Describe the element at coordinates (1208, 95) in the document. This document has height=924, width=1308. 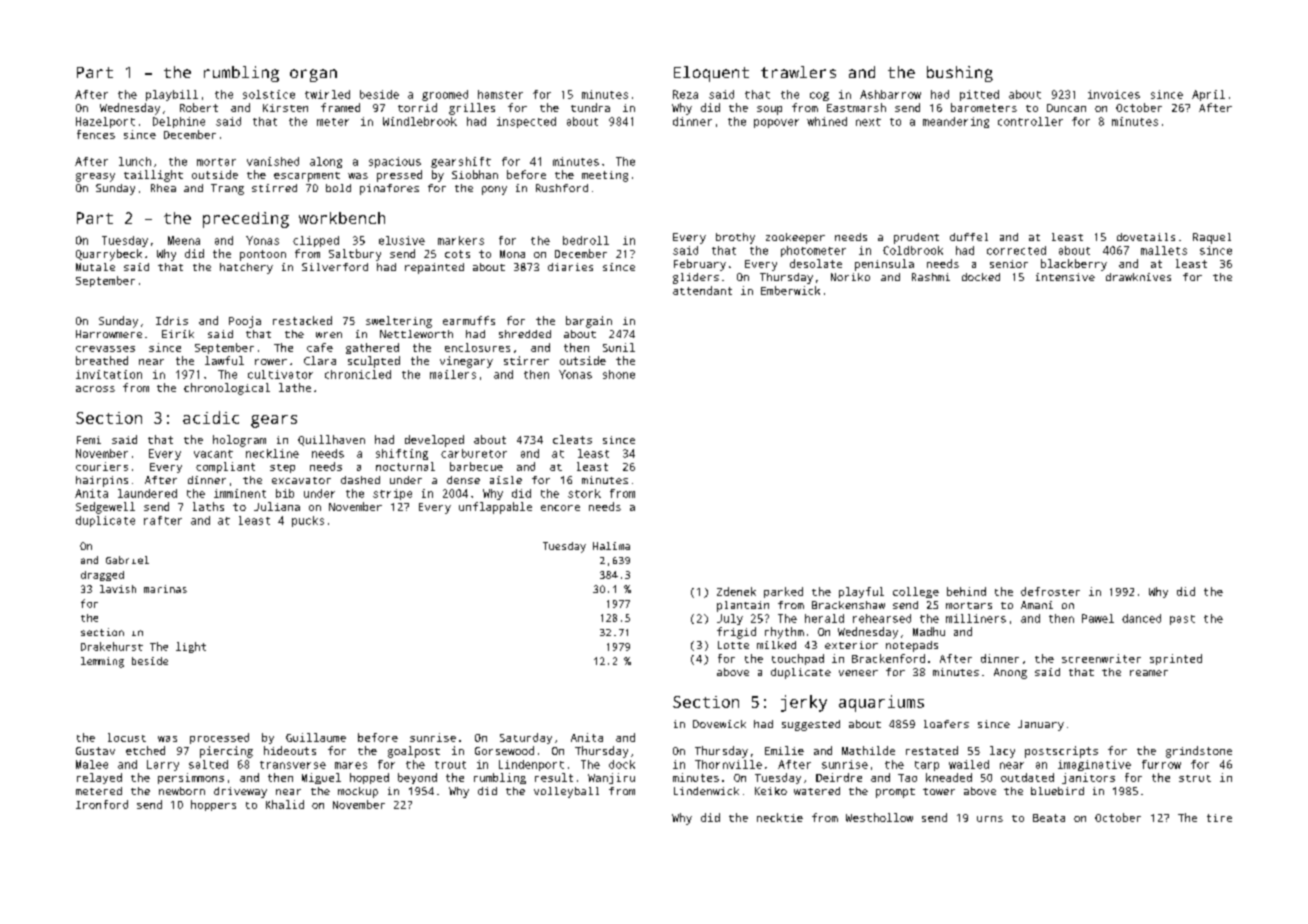
I see `April` at that location.
